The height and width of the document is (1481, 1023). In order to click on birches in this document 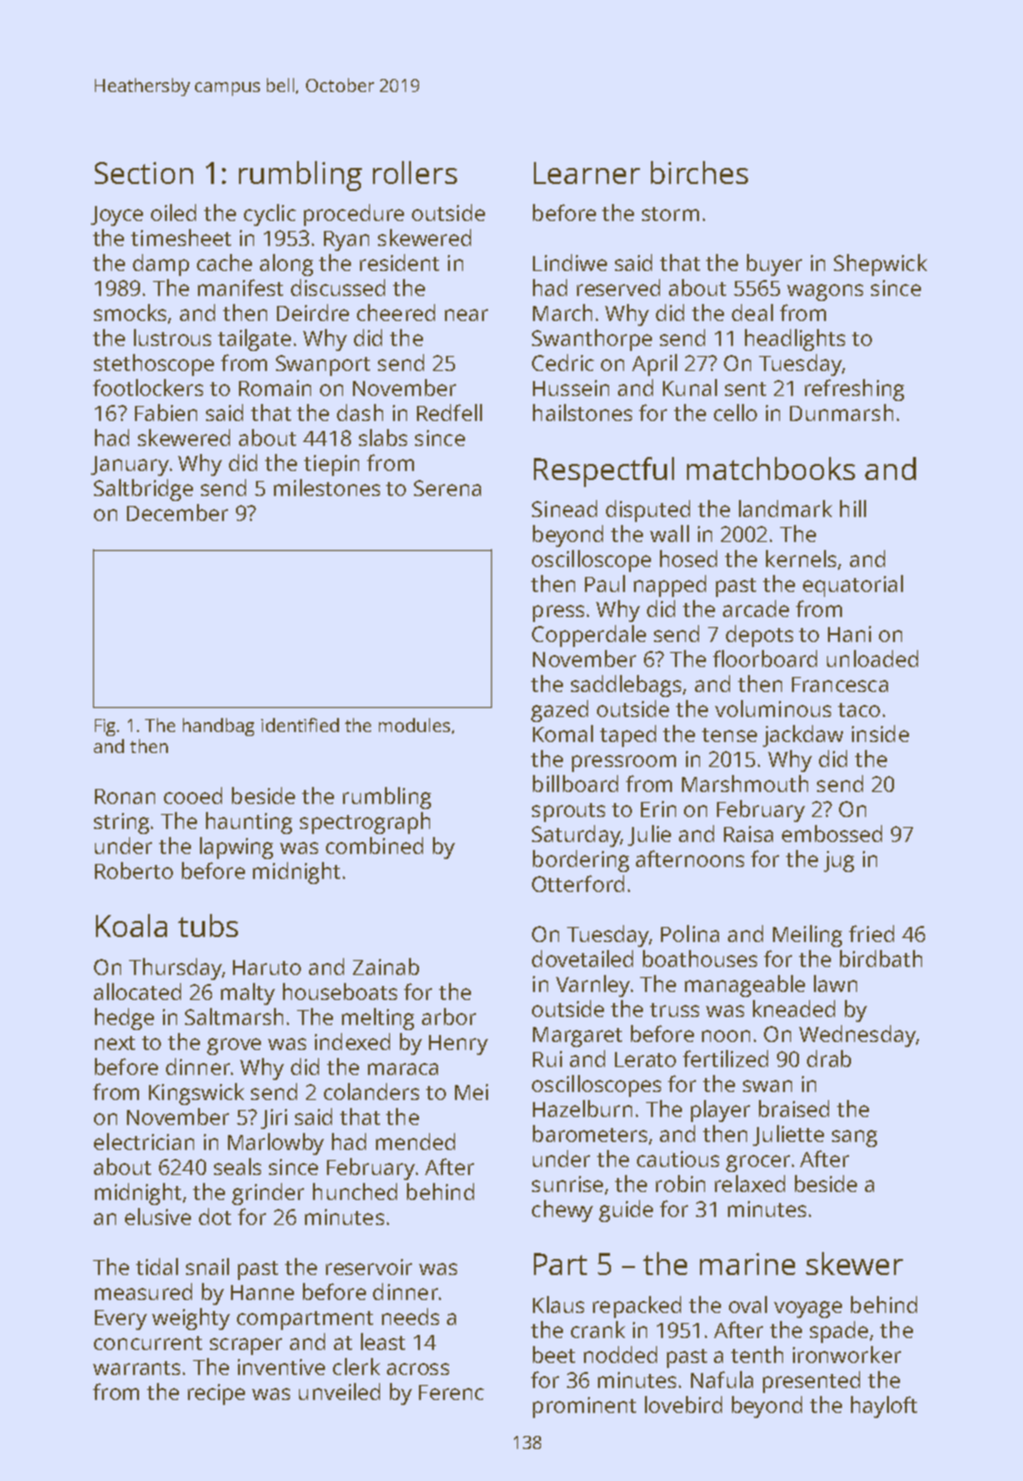, I will do `click(699, 172)`.
